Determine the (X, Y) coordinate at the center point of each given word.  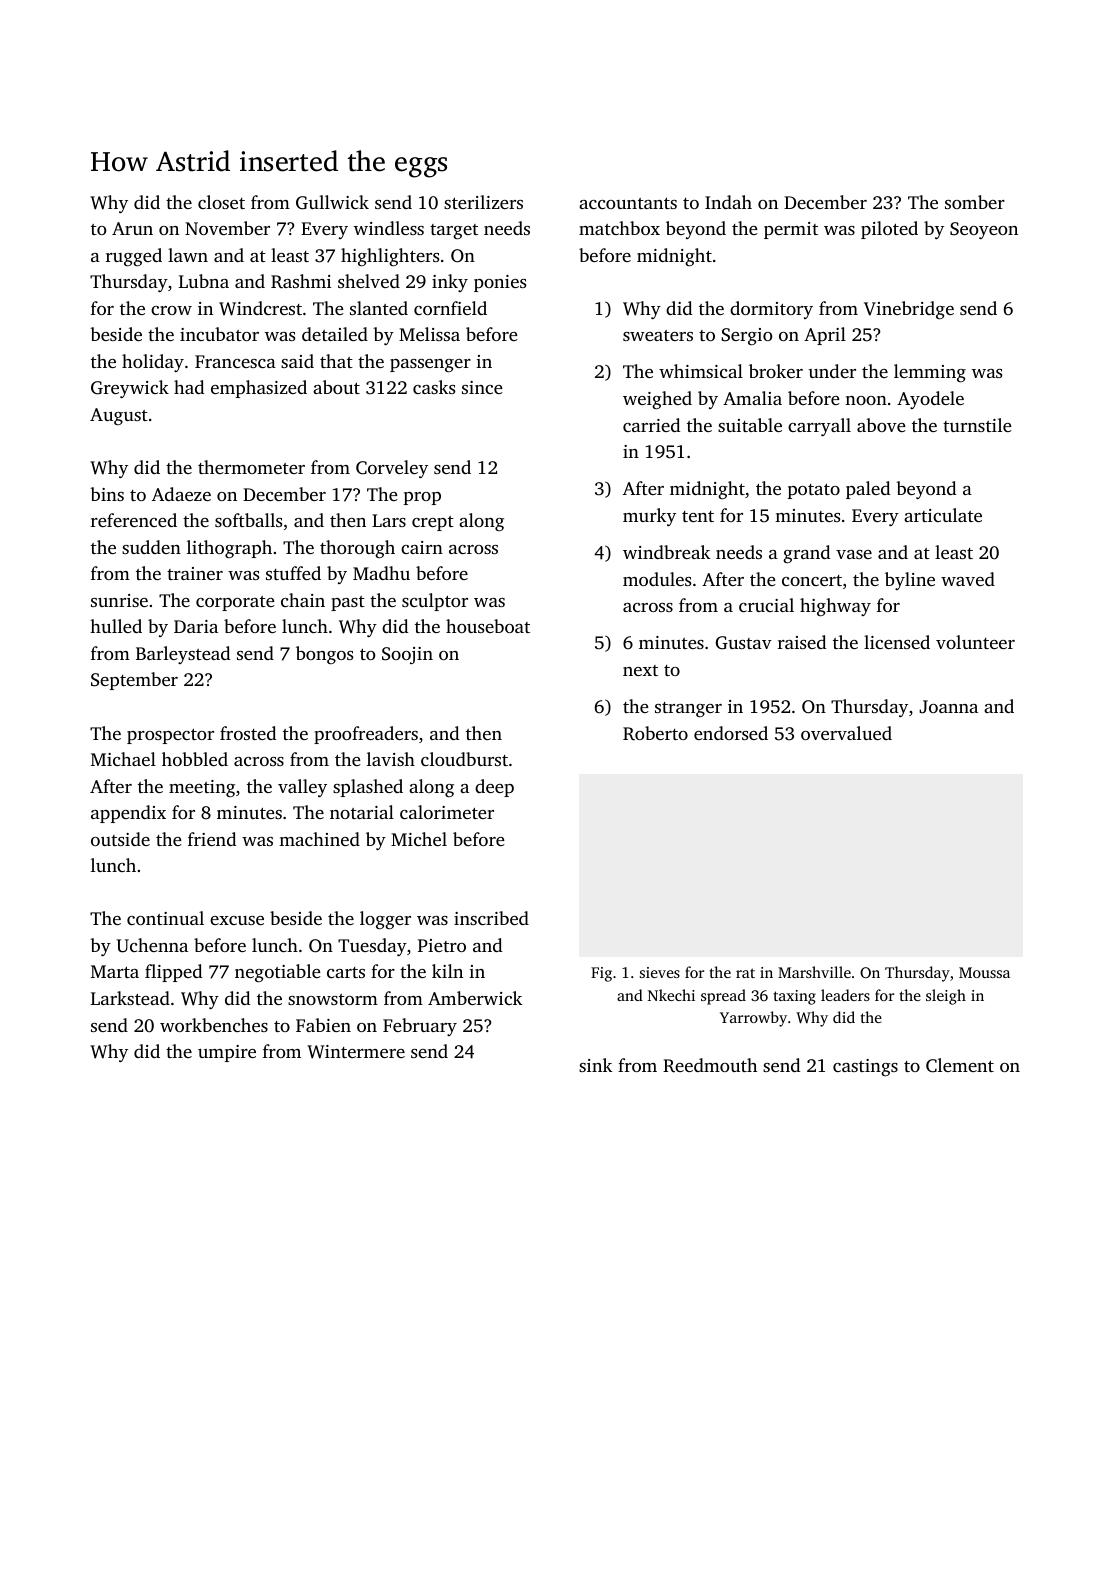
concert (812, 580)
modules (657, 579)
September (134, 681)
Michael (123, 759)
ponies (500, 283)
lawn (188, 255)
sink (595, 1065)
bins (107, 494)
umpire (227, 1053)
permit (791, 230)
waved (968, 579)
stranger (688, 709)
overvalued (846, 733)
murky (649, 517)
